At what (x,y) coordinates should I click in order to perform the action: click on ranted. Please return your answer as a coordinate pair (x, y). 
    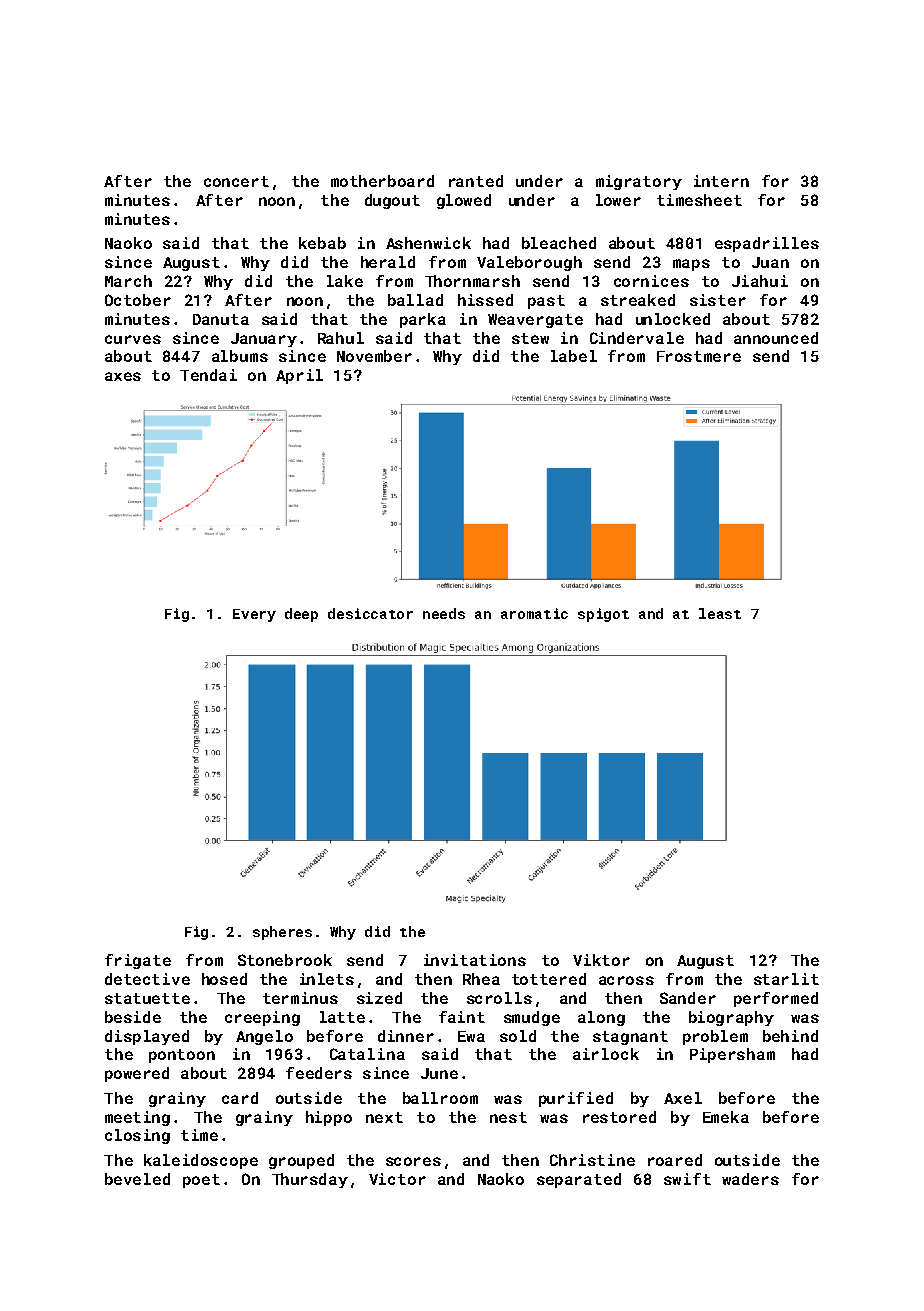
    Looking at the image, I should click on (476, 181).
